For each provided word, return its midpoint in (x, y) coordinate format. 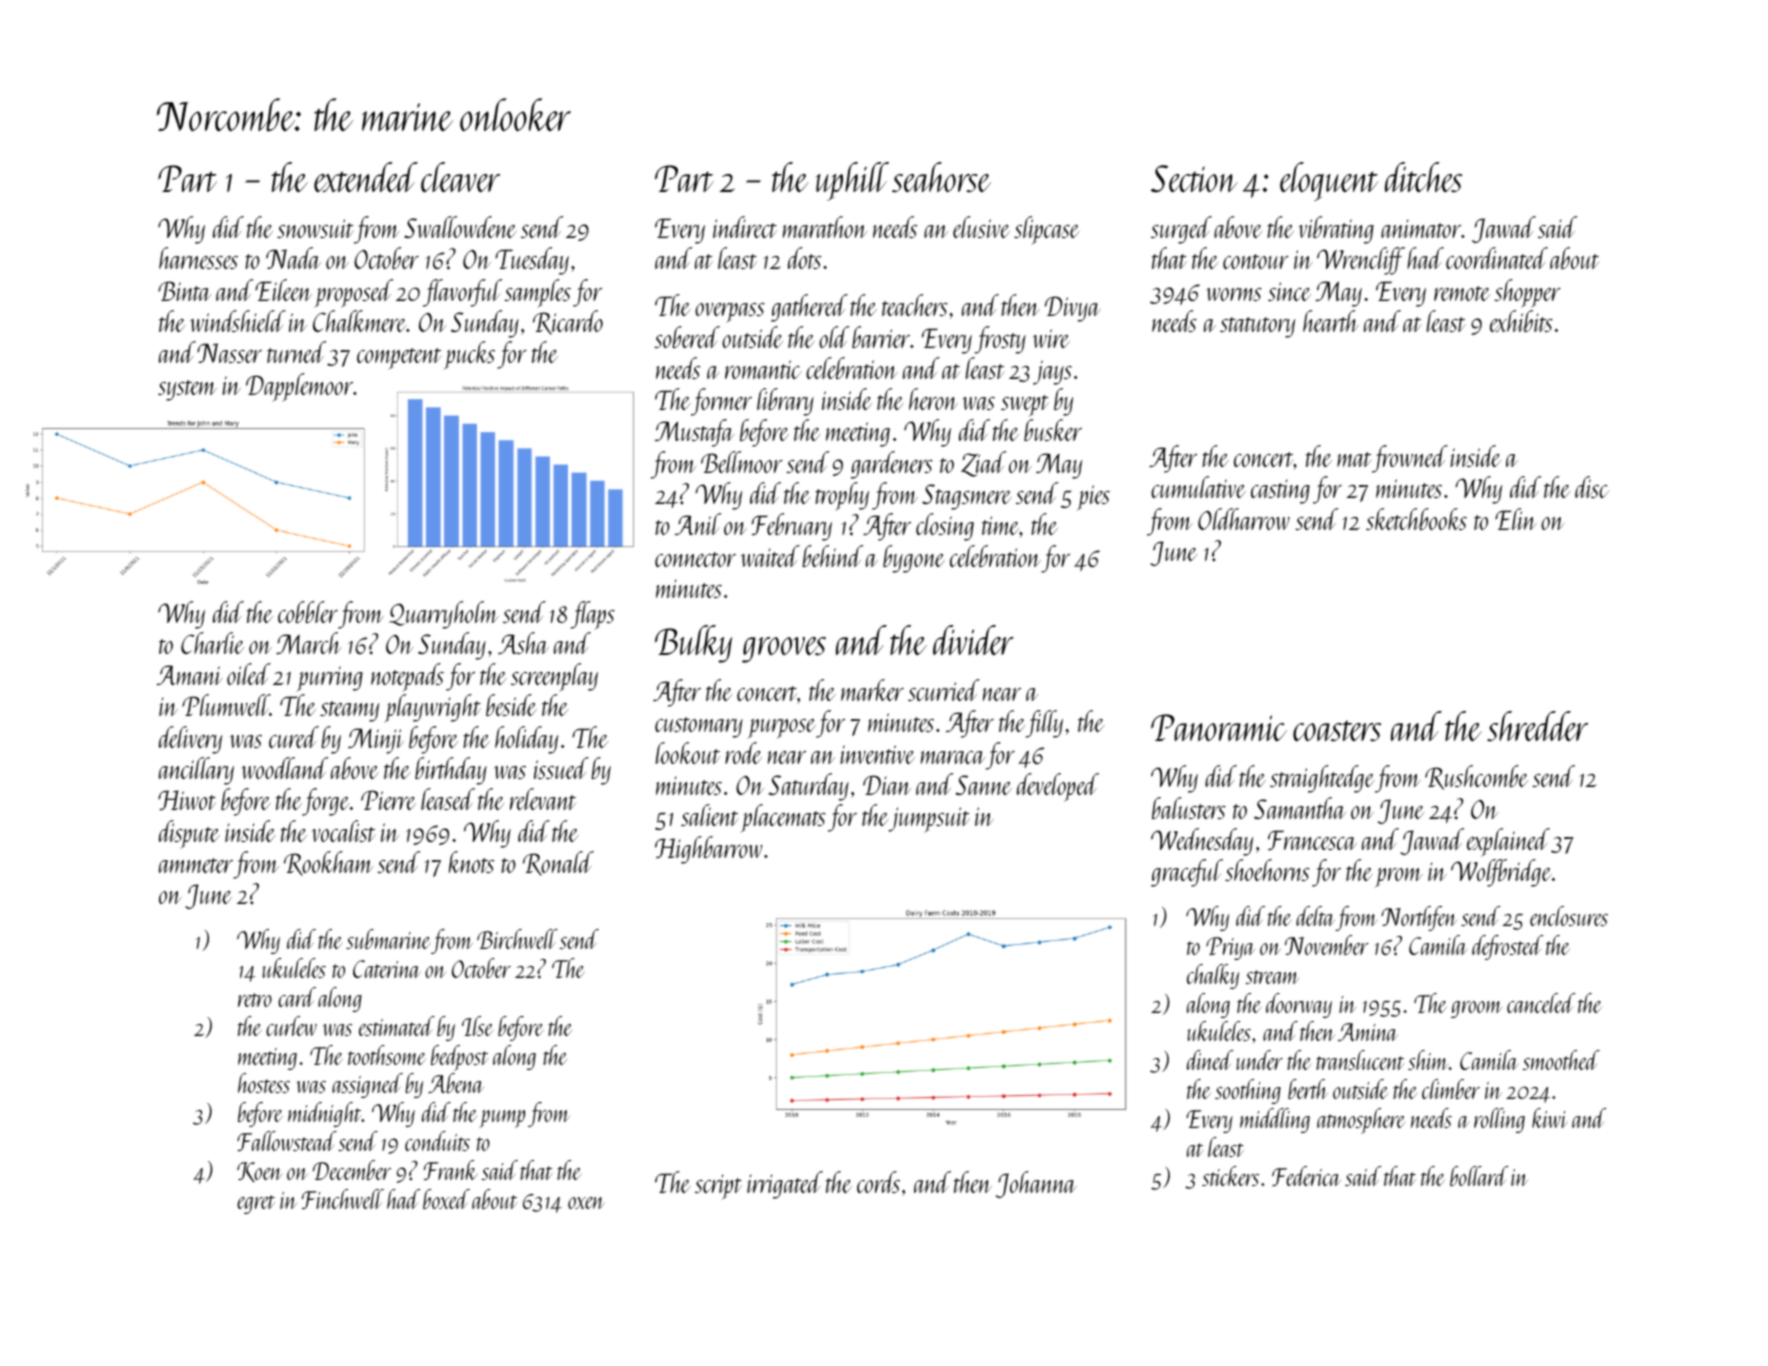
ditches (1423, 177)
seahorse (941, 177)
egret (256, 1204)
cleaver (460, 177)
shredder (1537, 726)
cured (294, 737)
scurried (944, 690)
